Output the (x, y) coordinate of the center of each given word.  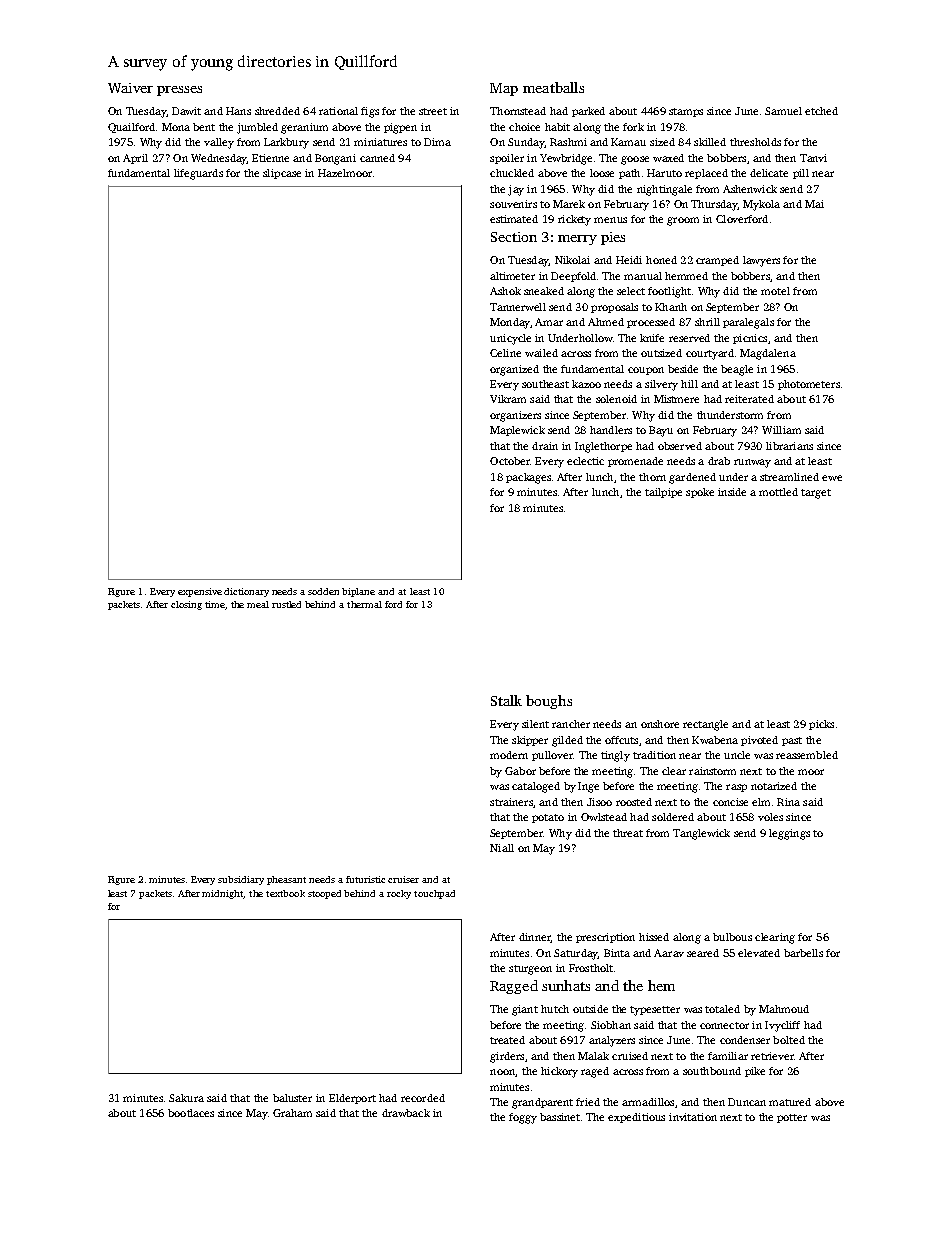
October (510, 461)
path (629, 174)
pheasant (286, 880)
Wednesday (219, 159)
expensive (200, 592)
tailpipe (663, 493)
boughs (549, 702)
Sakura (186, 1098)
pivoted (759, 741)
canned (377, 158)
